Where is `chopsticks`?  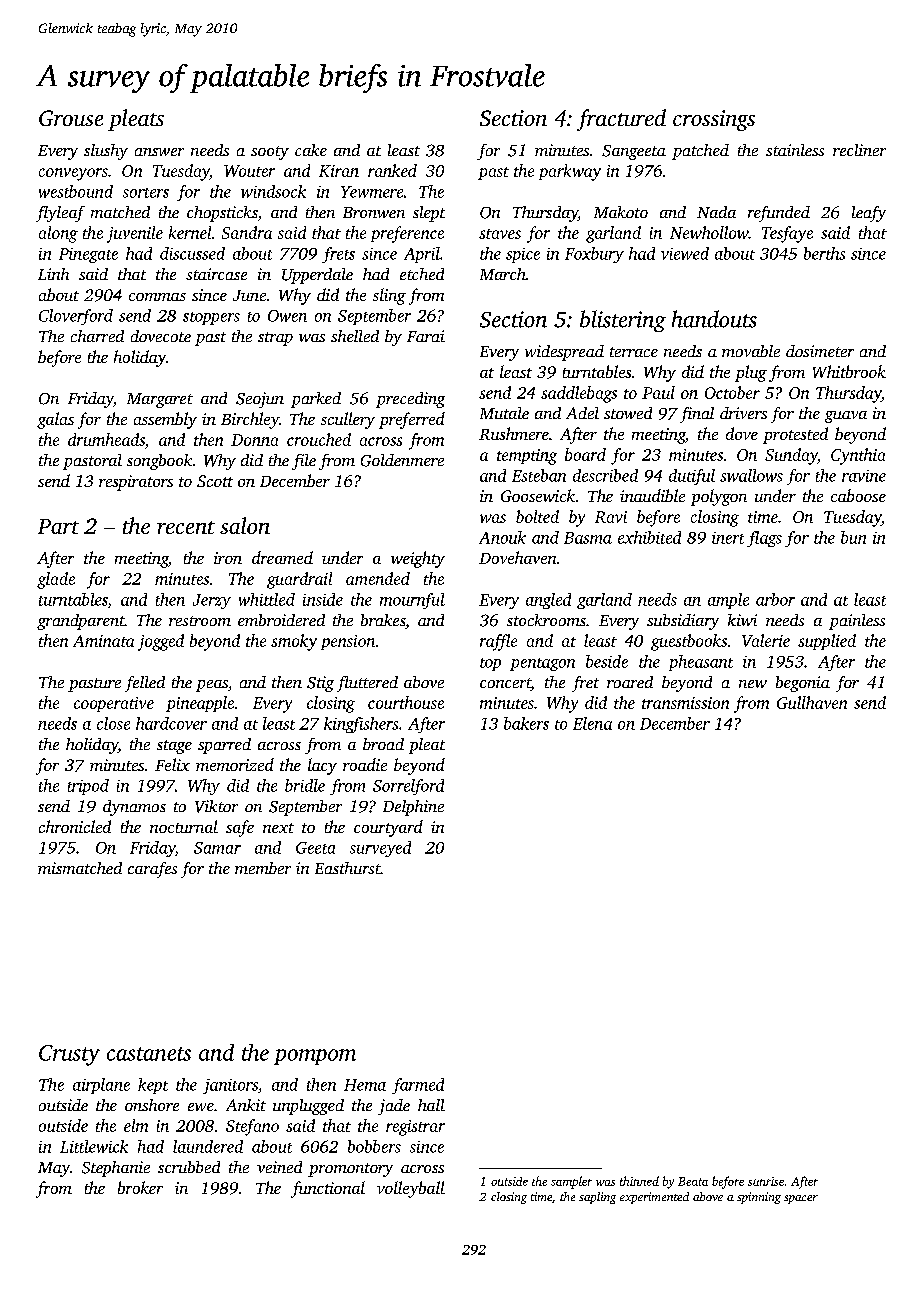 chopsticks is located at coordinates (222, 214).
